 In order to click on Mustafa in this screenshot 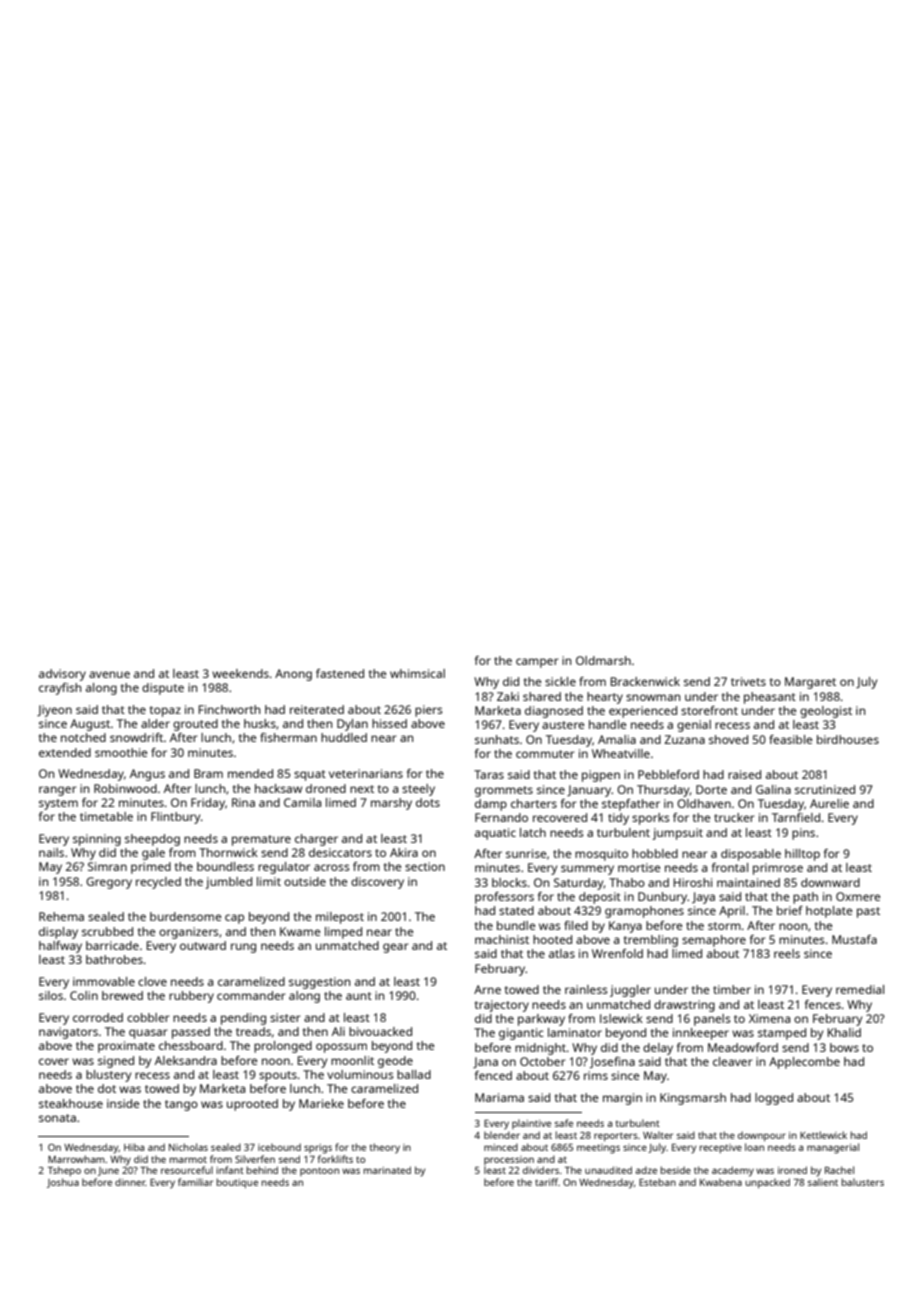, I will do `click(854, 939)`.
